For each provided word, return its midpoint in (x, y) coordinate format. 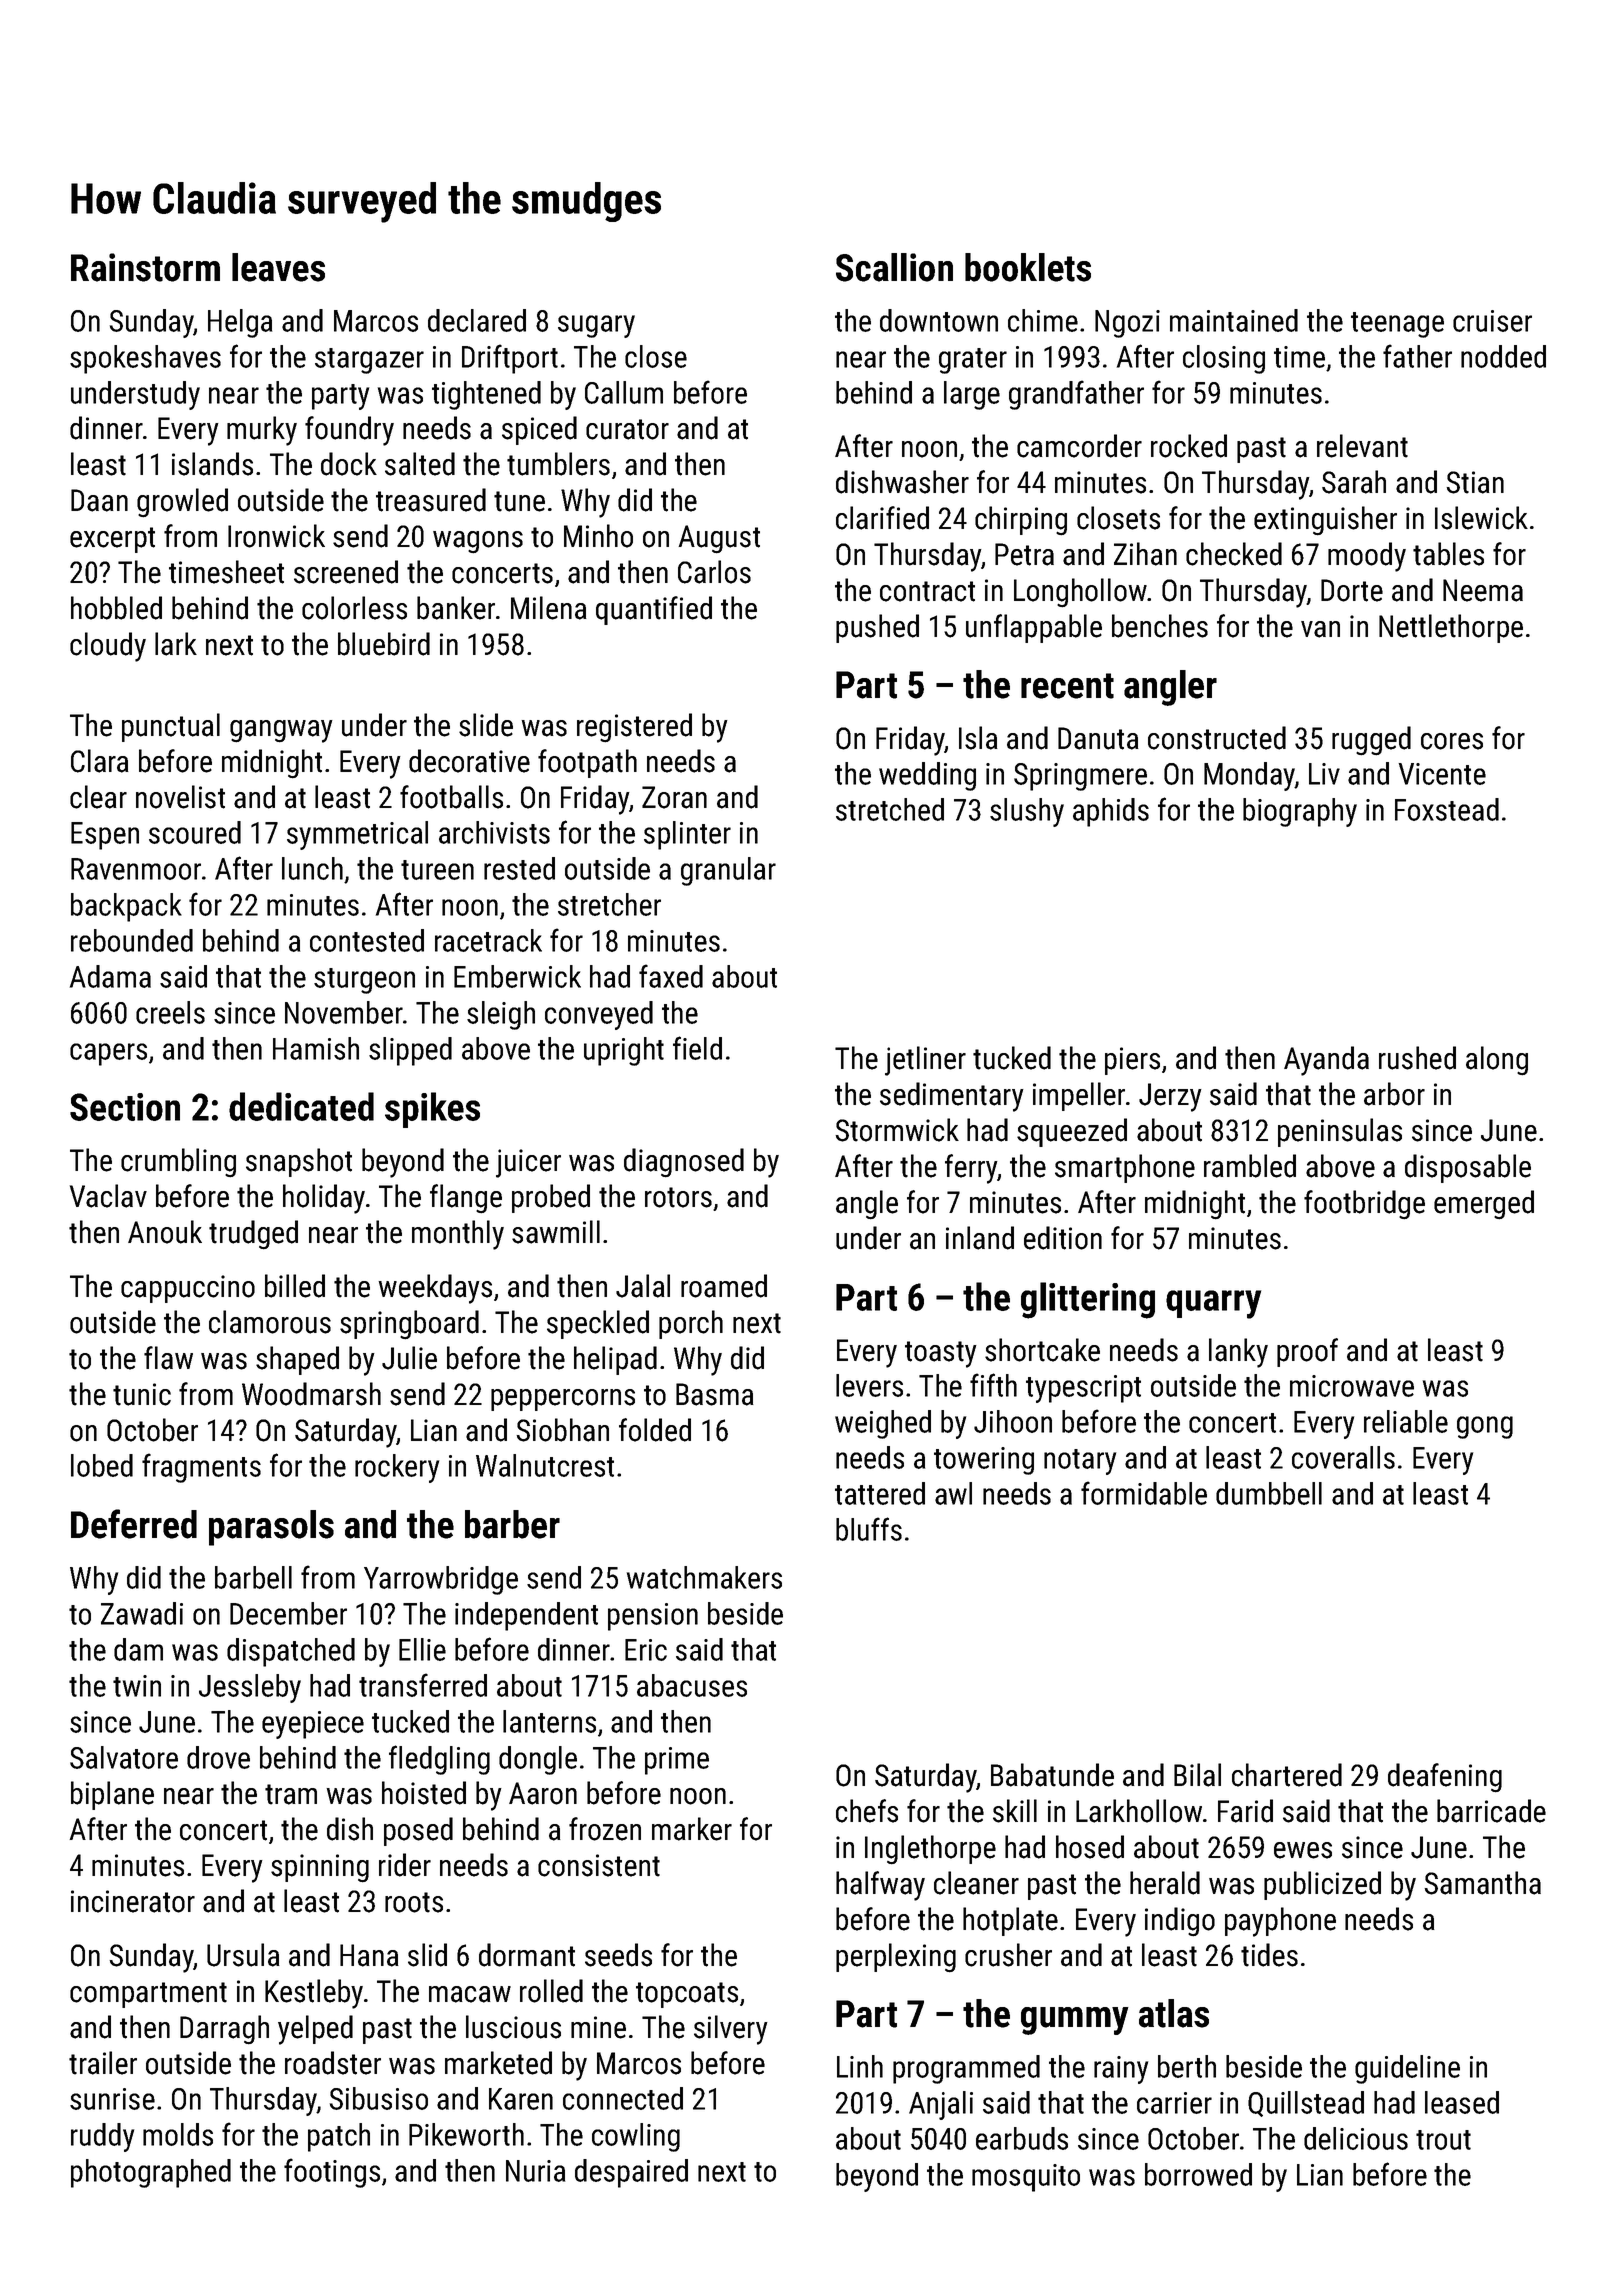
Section (125, 1107)
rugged (1371, 740)
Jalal (643, 1286)
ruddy (102, 2137)
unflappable (1034, 628)
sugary (596, 326)
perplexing (896, 1957)
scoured (195, 832)
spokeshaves (145, 359)
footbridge (1364, 1204)
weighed (883, 1424)
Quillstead (1306, 2104)
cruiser (1492, 321)
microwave (1352, 1386)
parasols (271, 1528)
